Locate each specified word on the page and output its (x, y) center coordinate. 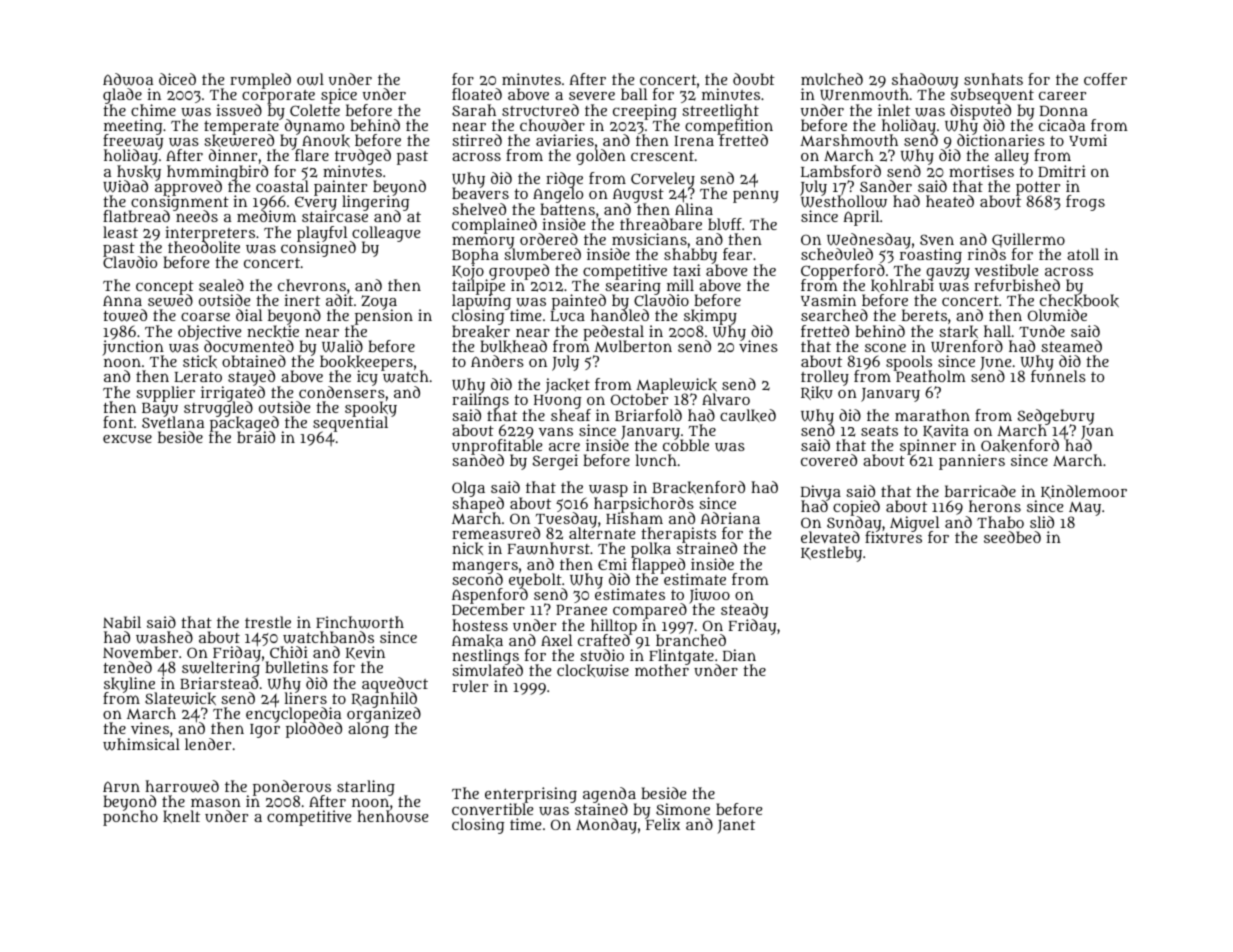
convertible (492, 809)
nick (467, 548)
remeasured (496, 533)
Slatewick (180, 698)
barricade (980, 491)
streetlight (720, 112)
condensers (342, 392)
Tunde (1042, 331)
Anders (497, 361)
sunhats (993, 79)
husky (139, 173)
